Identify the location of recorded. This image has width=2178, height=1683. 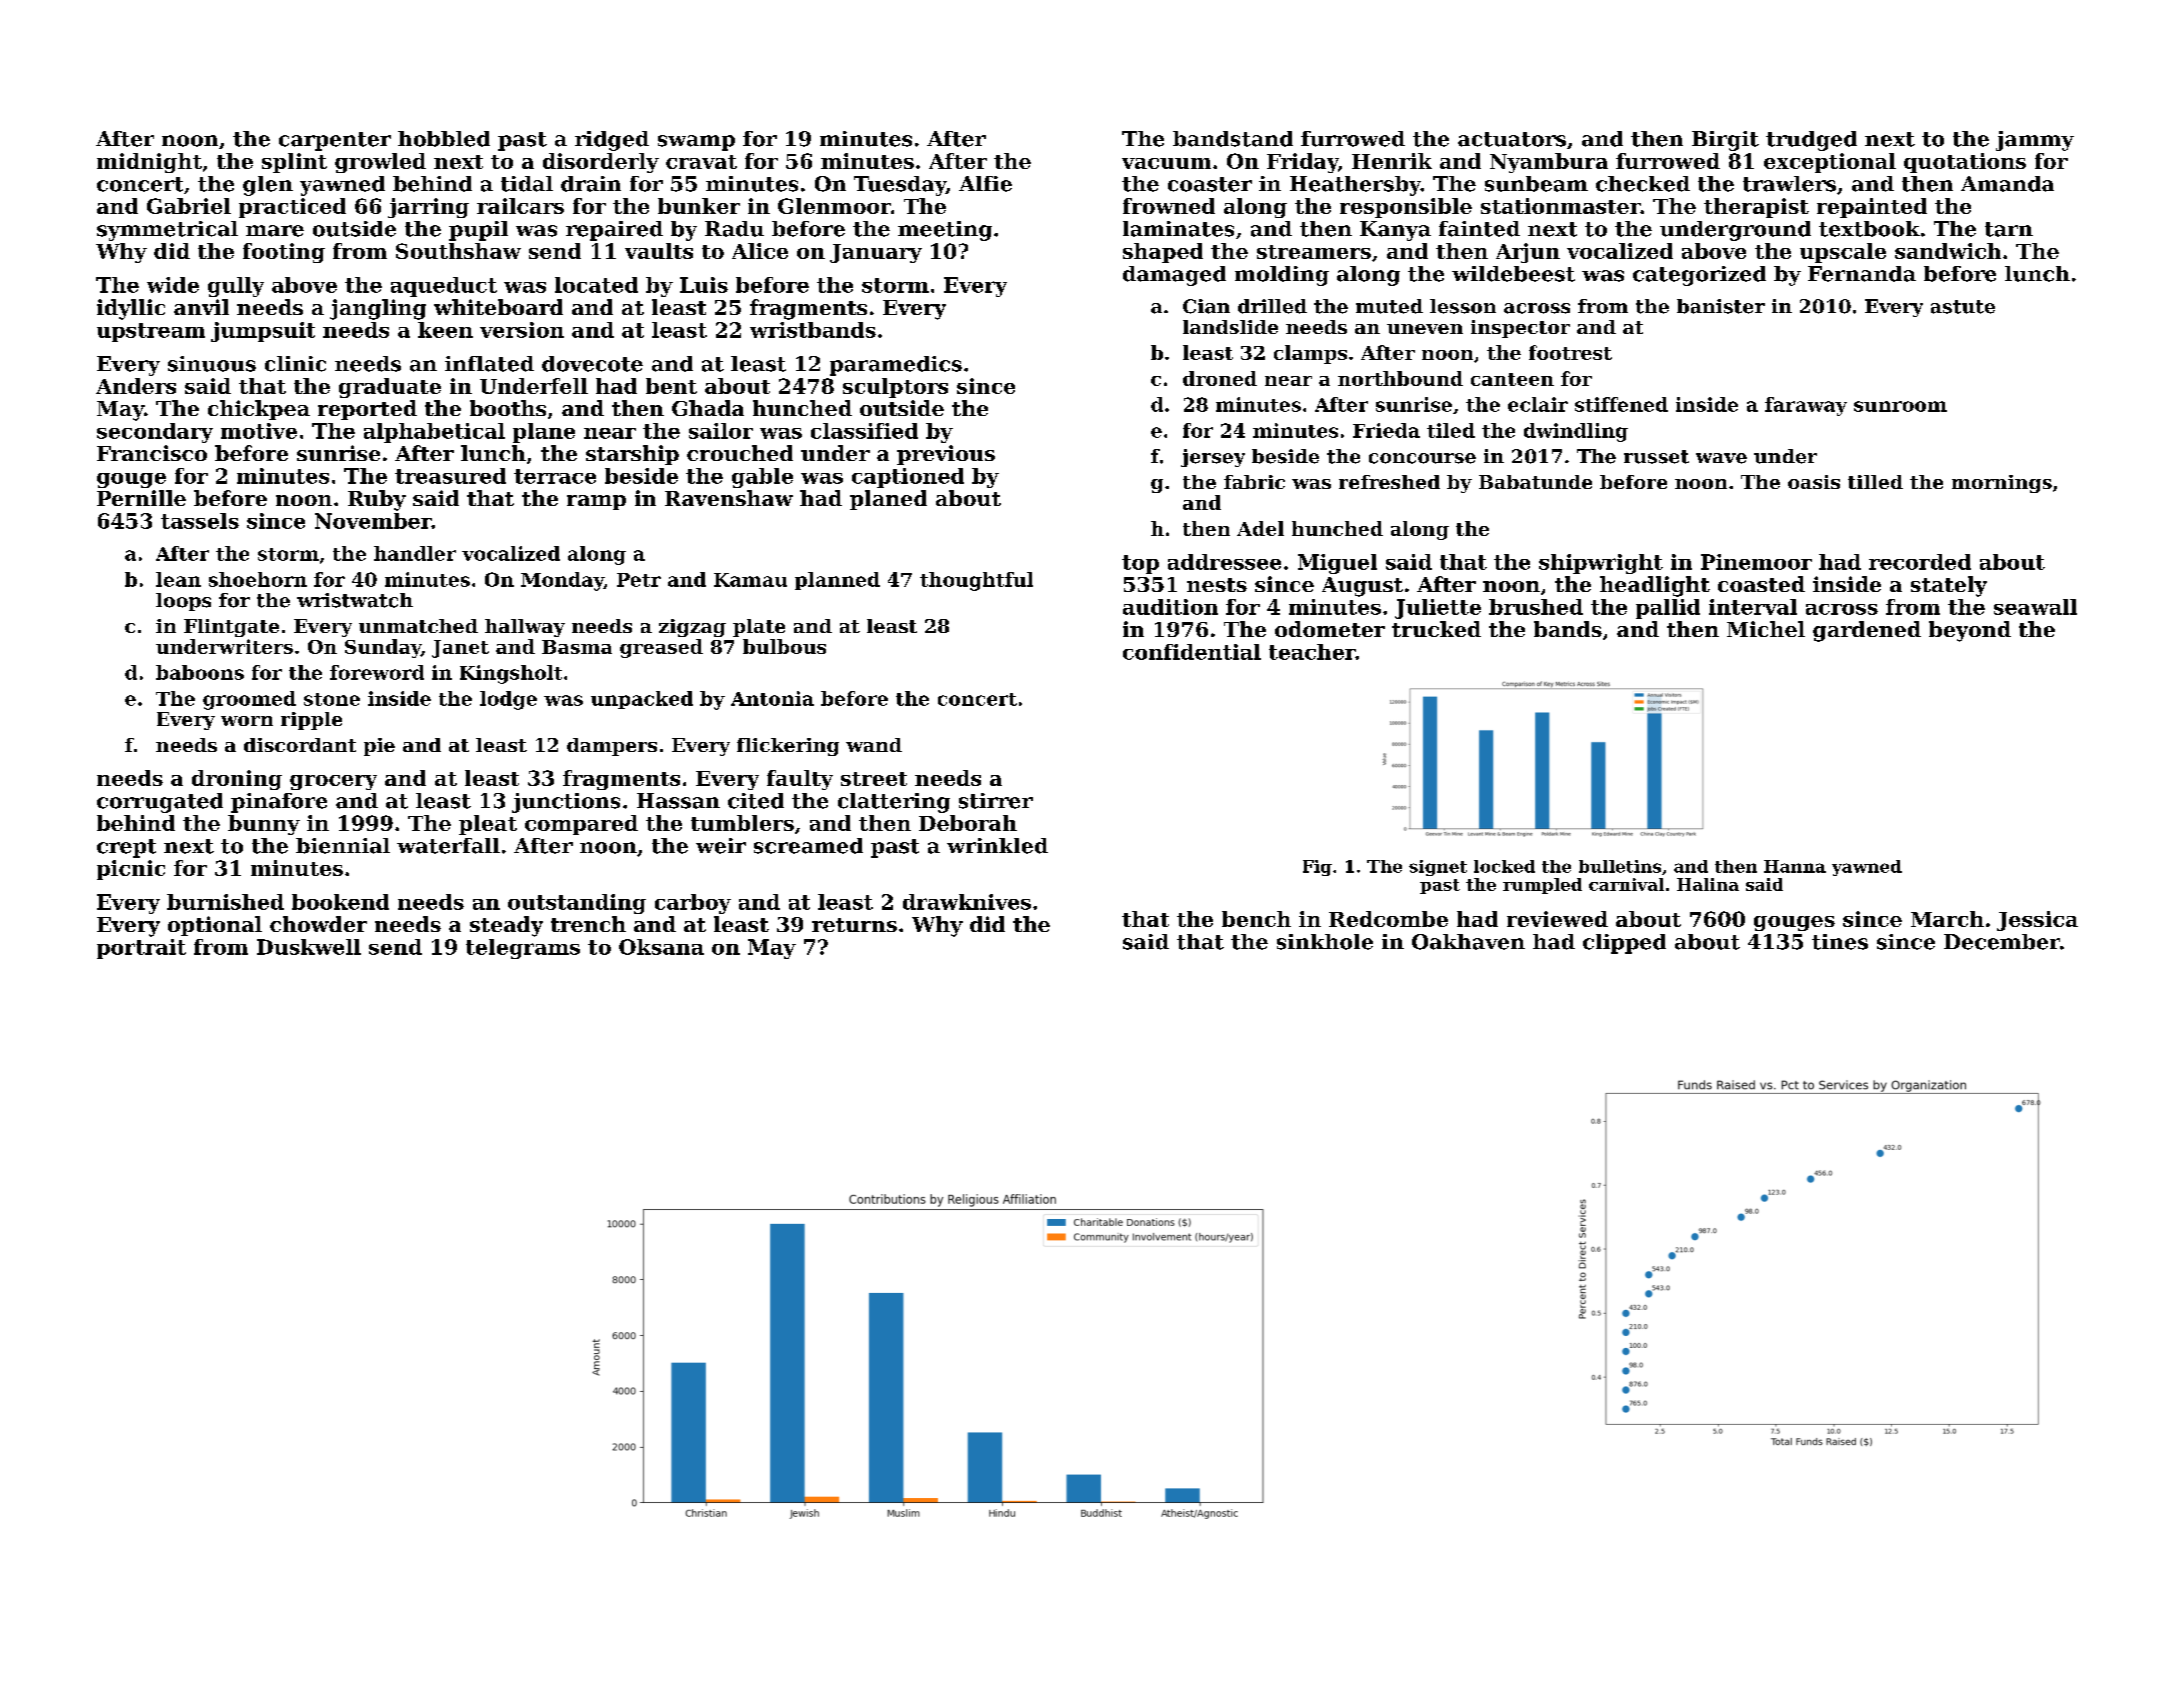
(1920, 562).
